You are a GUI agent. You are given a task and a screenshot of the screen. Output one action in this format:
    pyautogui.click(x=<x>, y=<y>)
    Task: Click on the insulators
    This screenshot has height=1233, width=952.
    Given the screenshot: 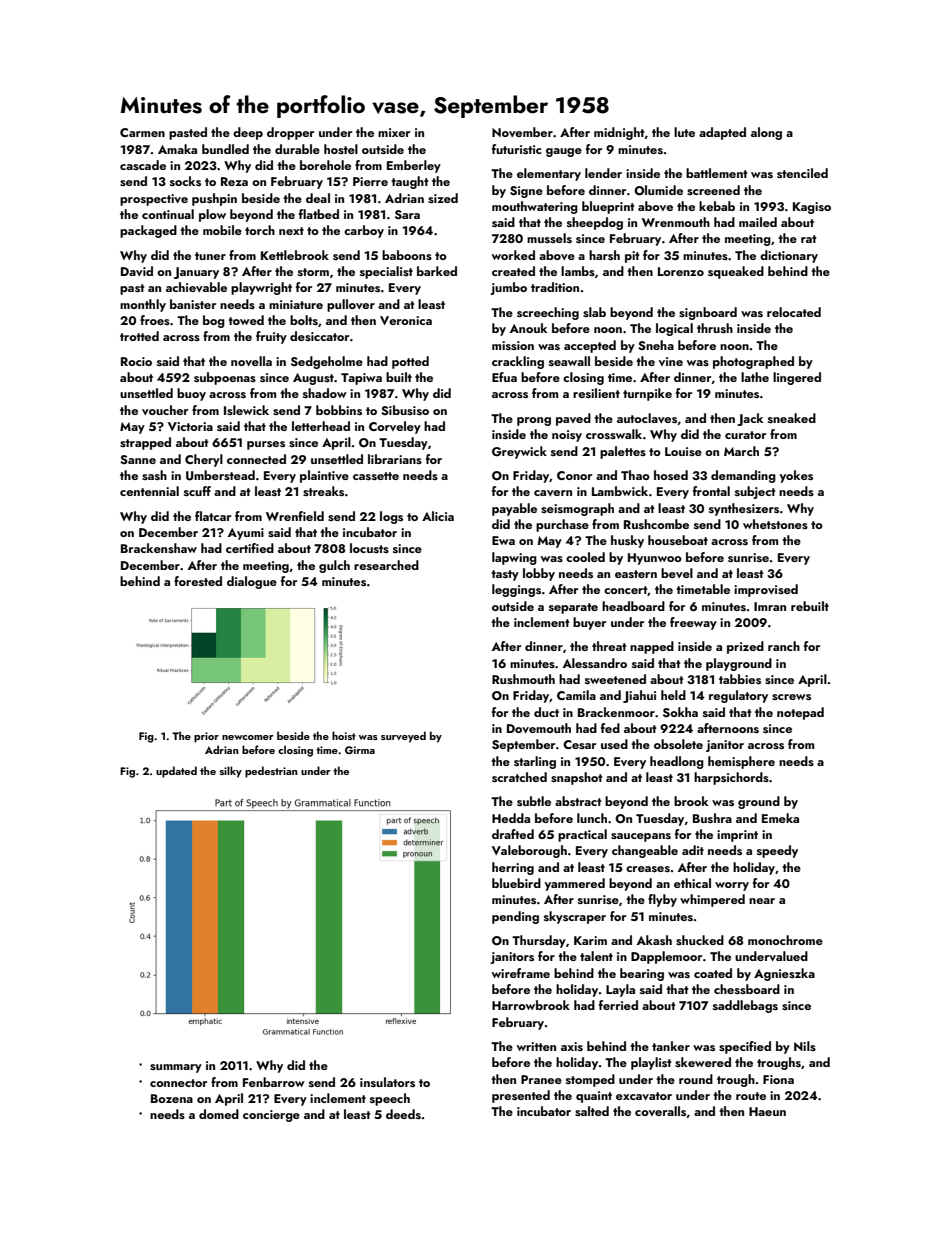 What is the action you would take?
    pyautogui.click(x=387, y=1082)
